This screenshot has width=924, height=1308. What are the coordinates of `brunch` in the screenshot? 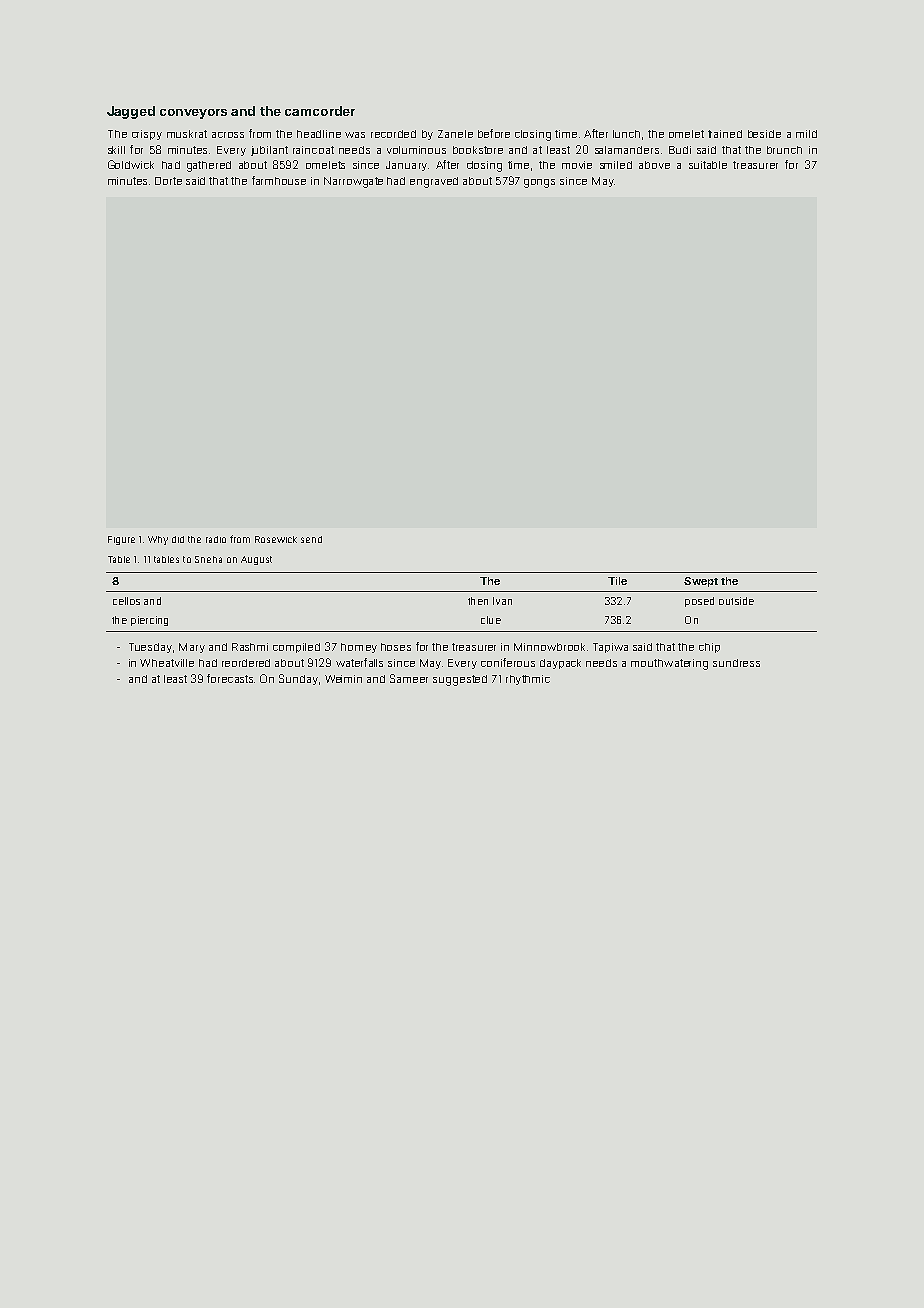 It's located at (784, 150).
